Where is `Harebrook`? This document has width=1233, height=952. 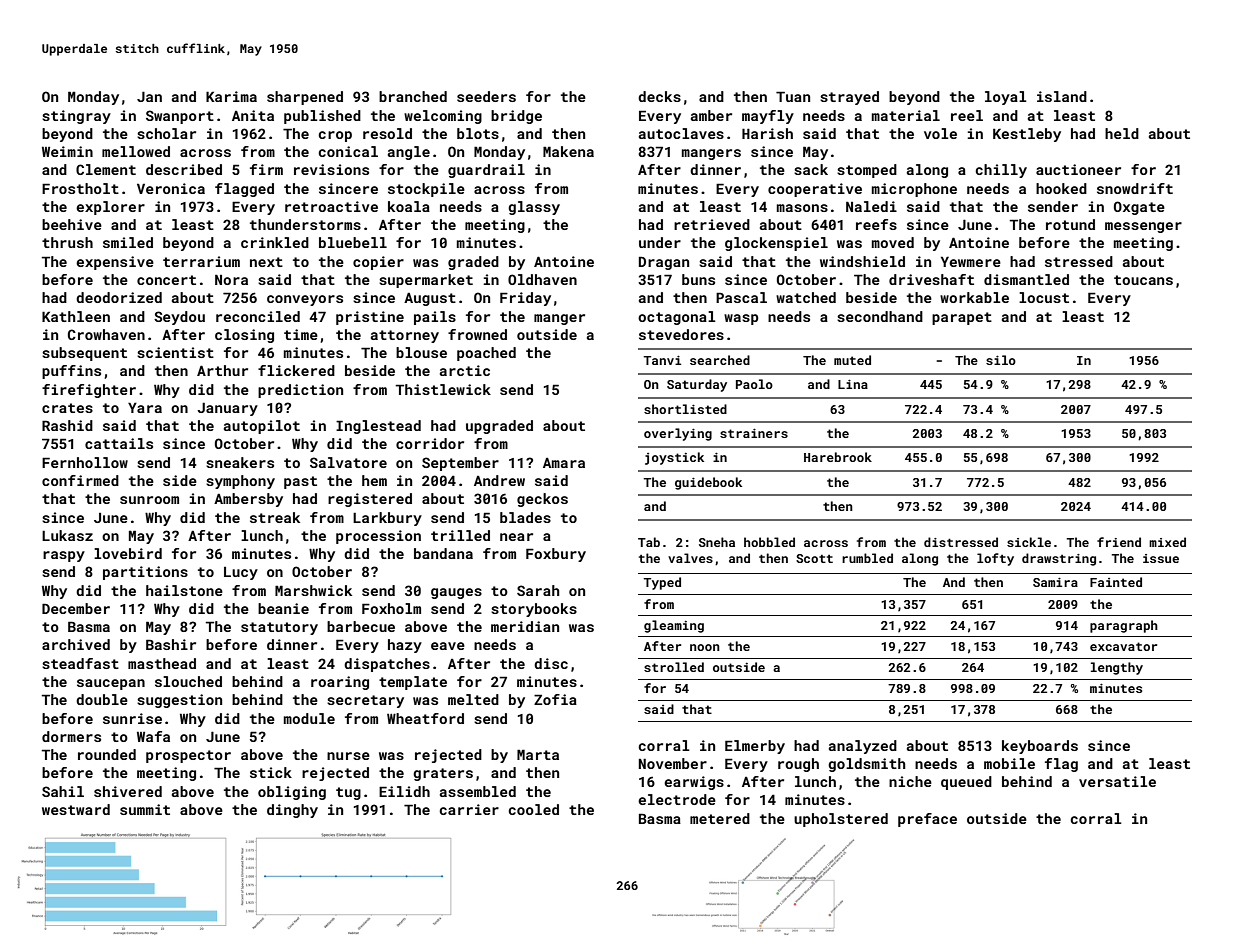
Harebrook is located at coordinates (838, 457).
